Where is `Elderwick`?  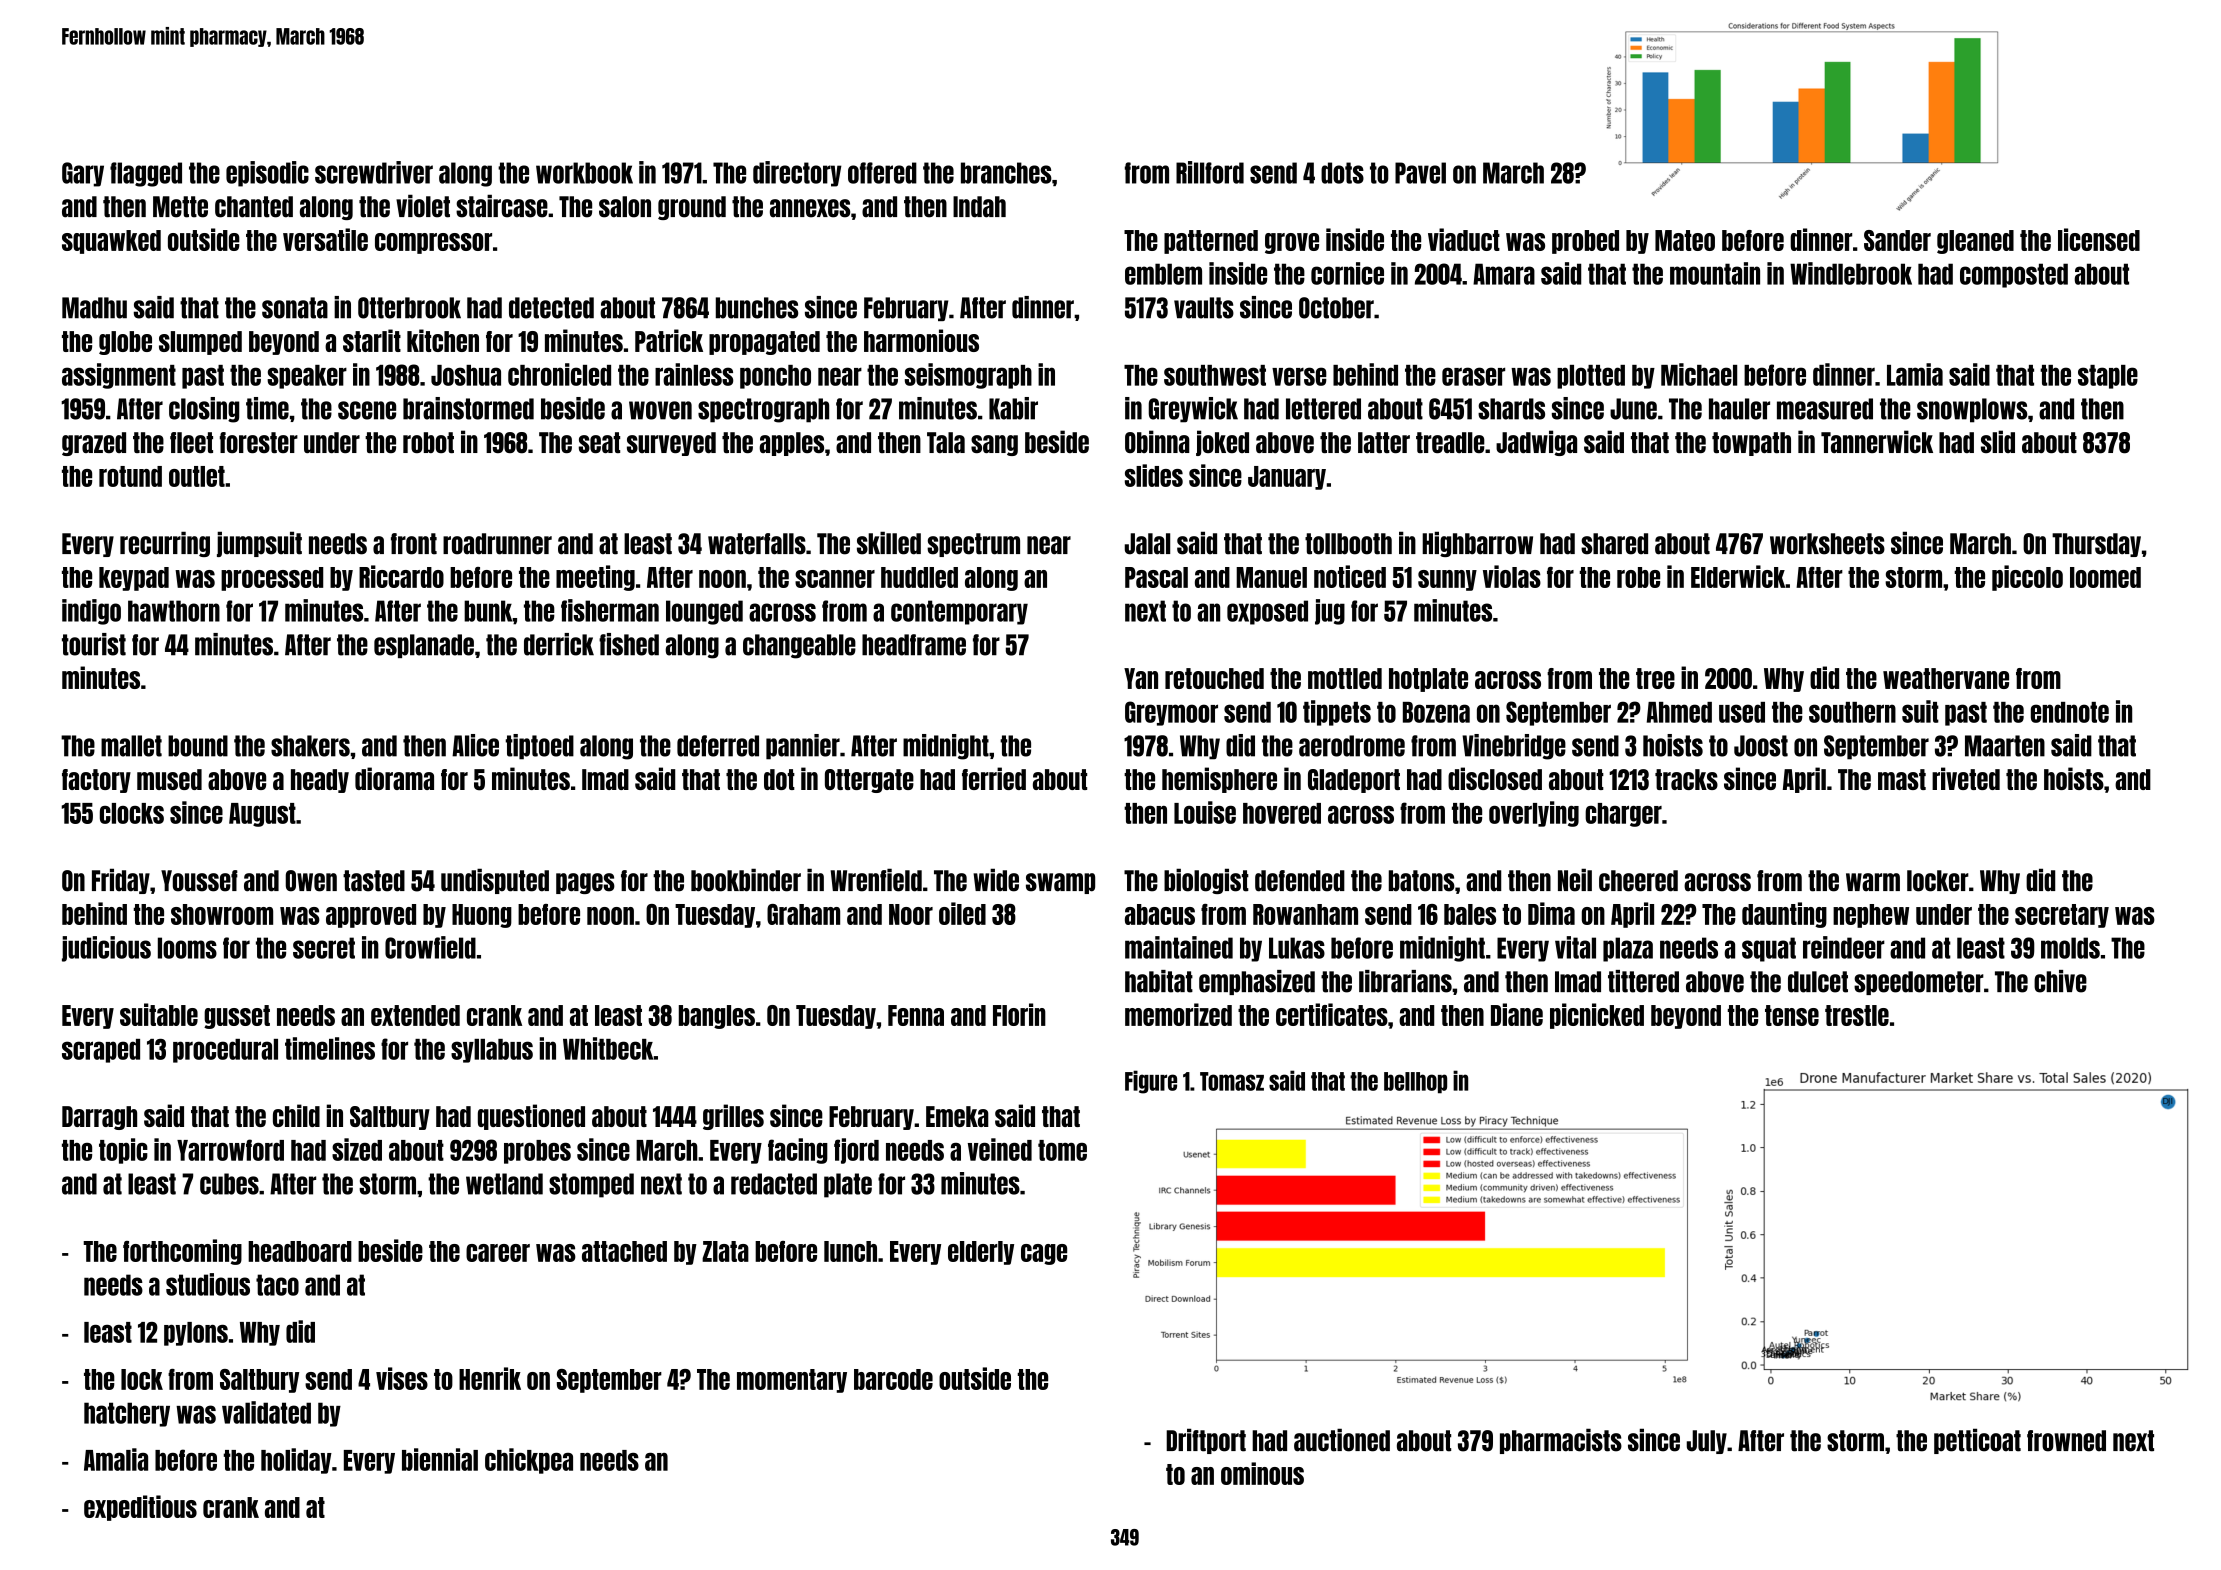
Elderwick is located at coordinates (1738, 576).
